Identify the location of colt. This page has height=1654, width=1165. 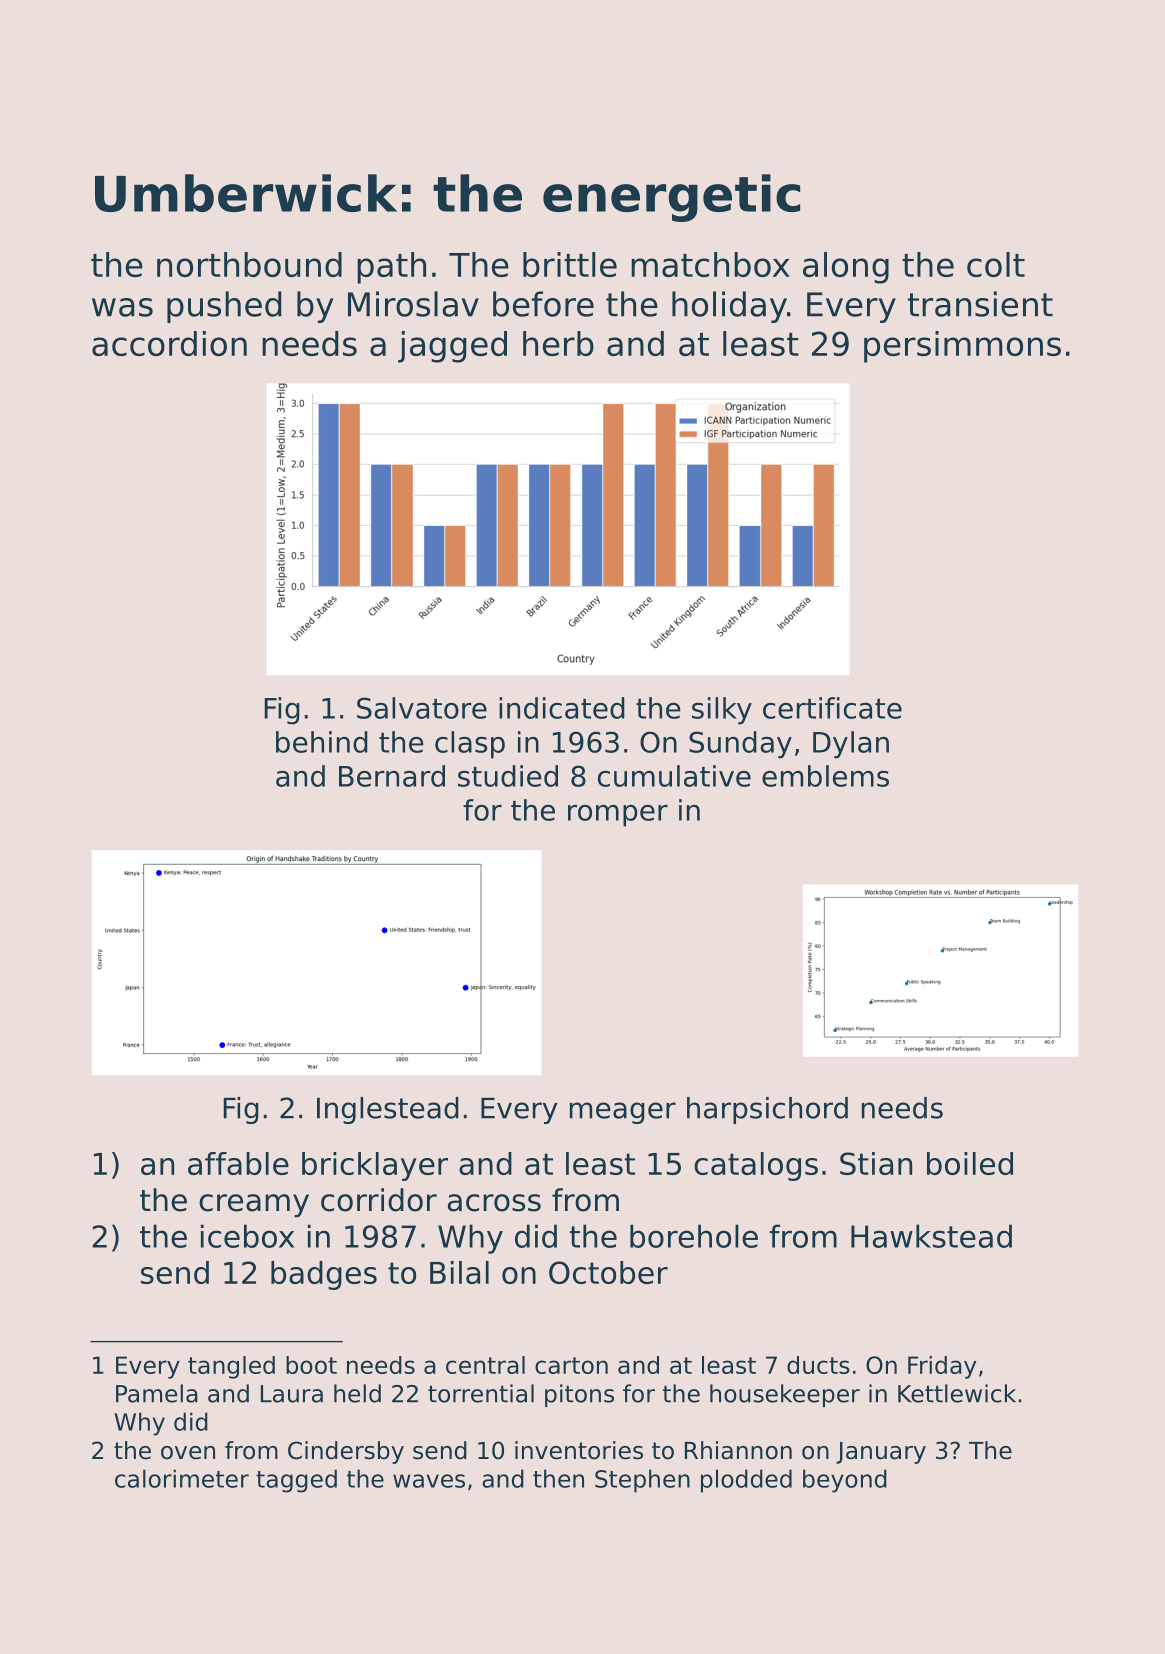
(996, 264).
